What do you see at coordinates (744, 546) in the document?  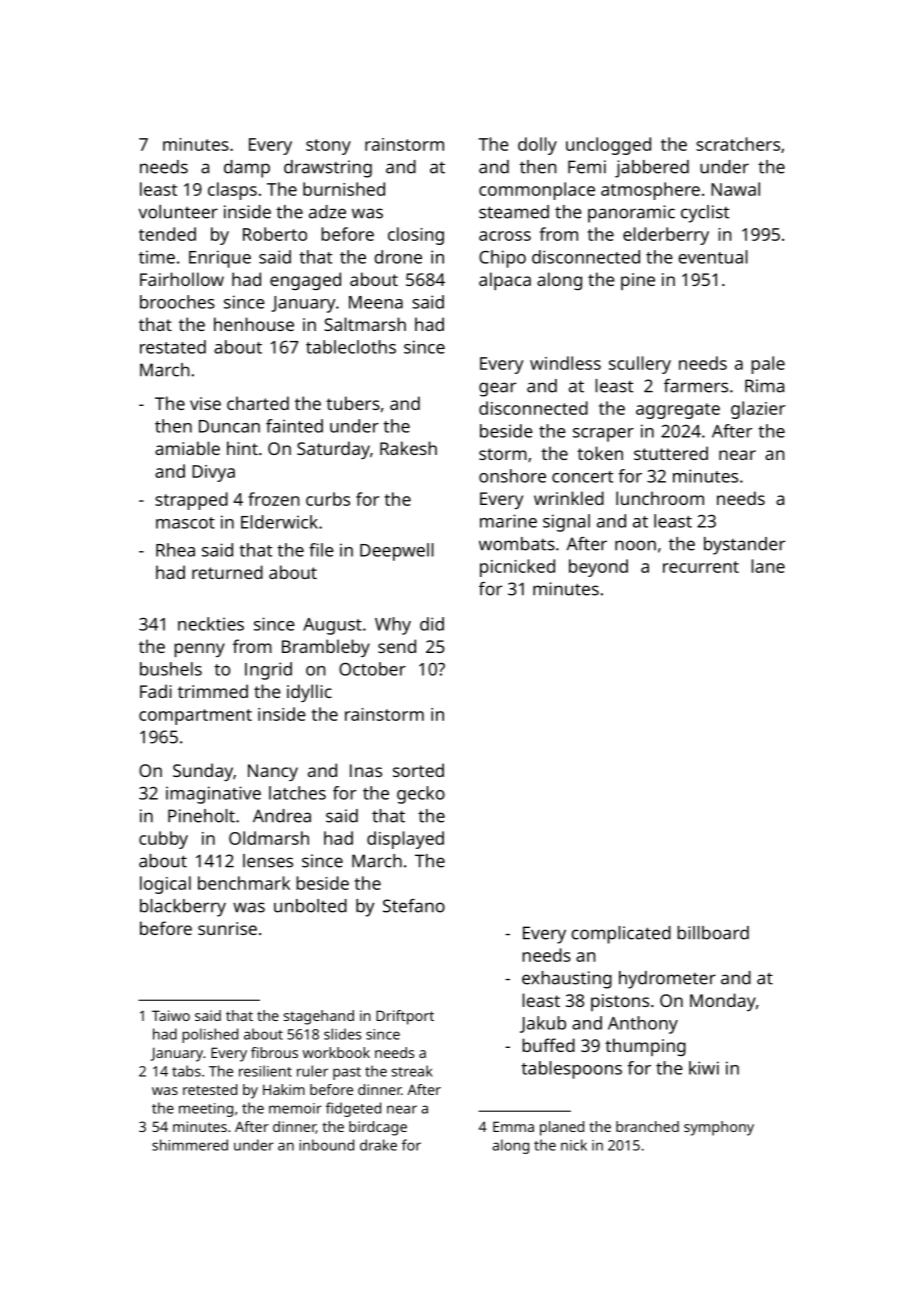 I see `bystander` at bounding box center [744, 546].
